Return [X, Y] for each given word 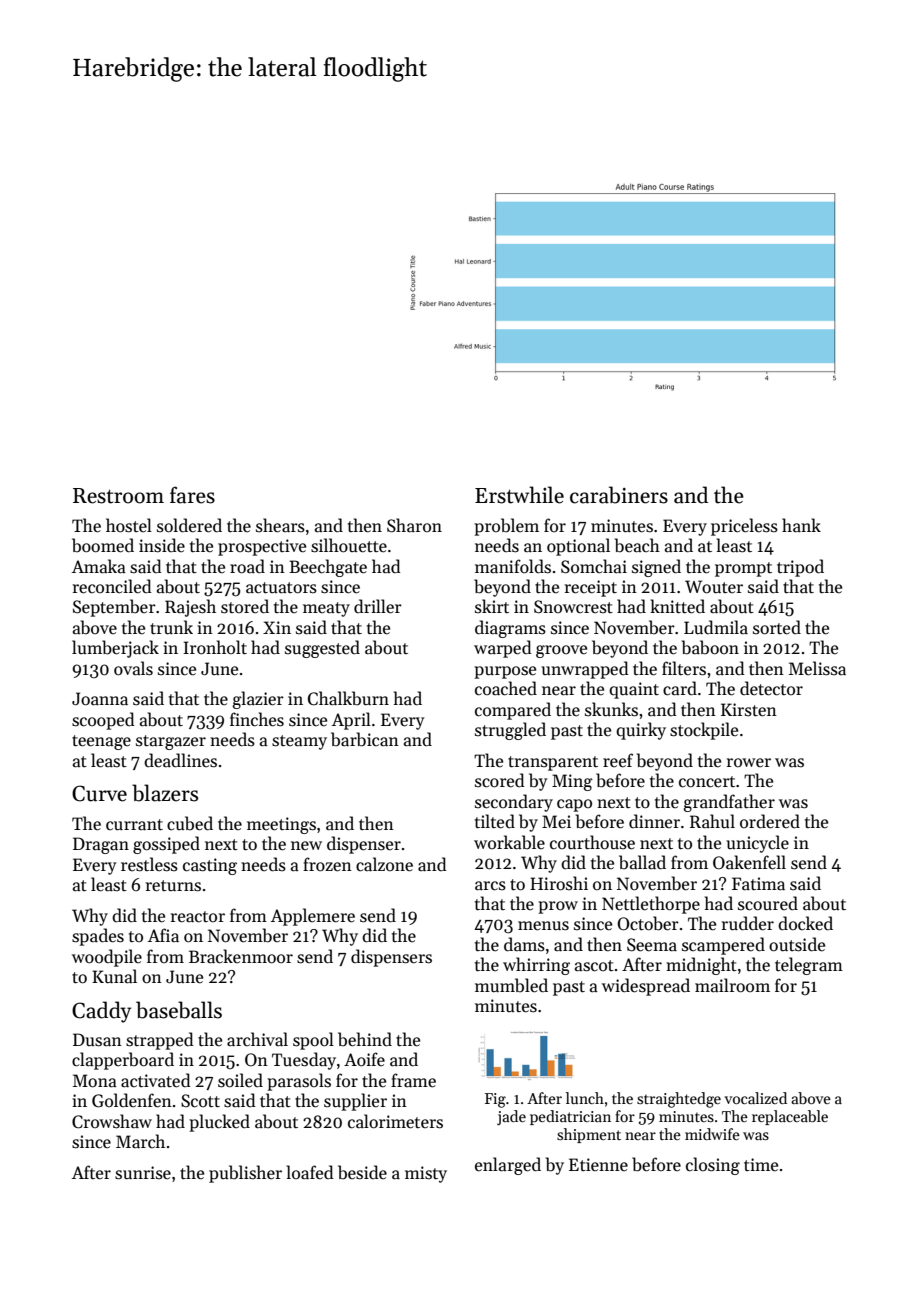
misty [426, 1174]
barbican [365, 739]
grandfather [729, 803]
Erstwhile [519, 495]
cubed [190, 823]
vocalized [755, 1098]
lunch [585, 1098]
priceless [744, 527]
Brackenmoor [241, 956]
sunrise [143, 1173]
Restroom [118, 496]
